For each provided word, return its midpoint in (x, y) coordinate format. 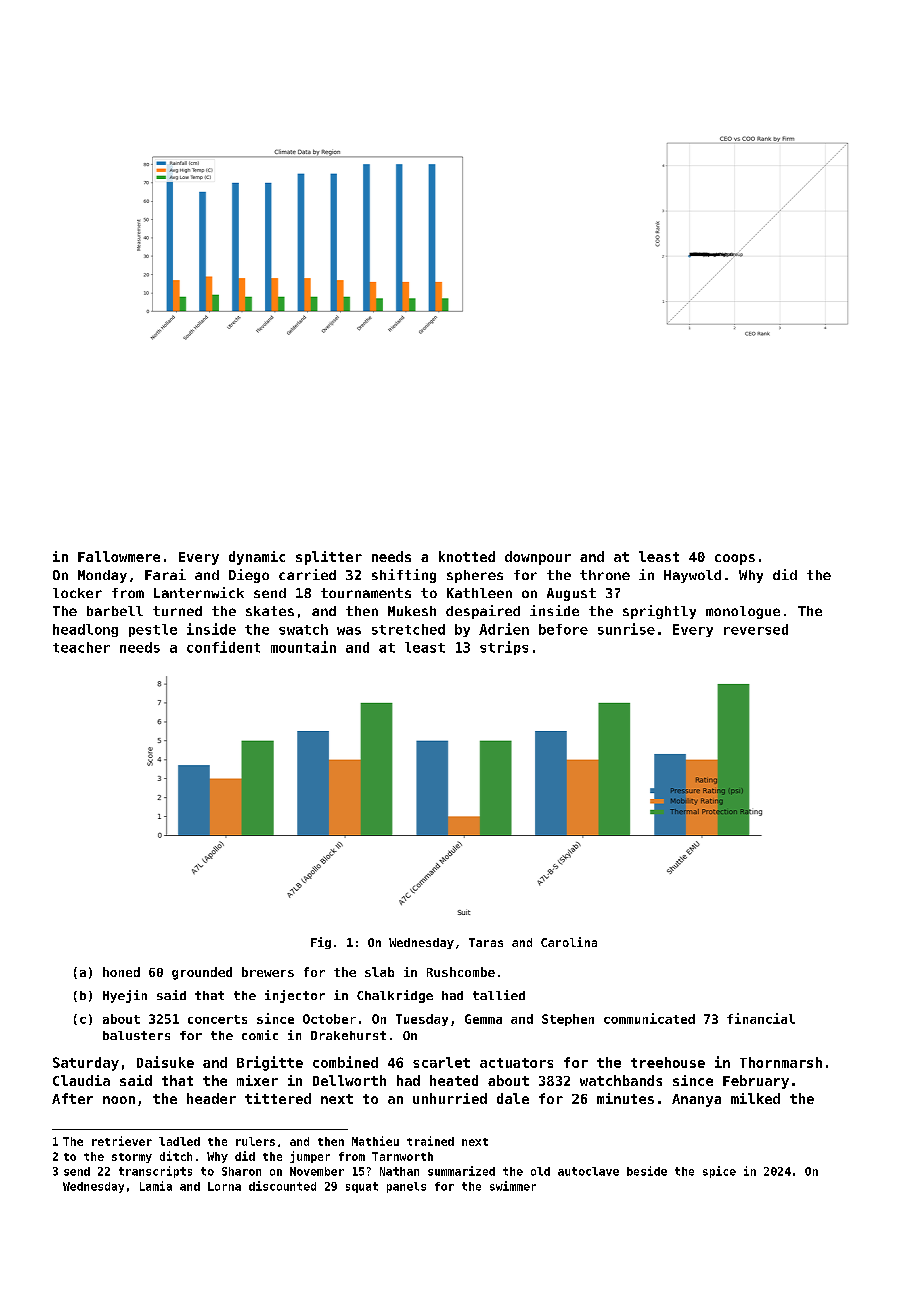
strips (504, 648)
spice (719, 1172)
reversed (756, 629)
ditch (176, 1156)
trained (430, 1141)
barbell (115, 611)
